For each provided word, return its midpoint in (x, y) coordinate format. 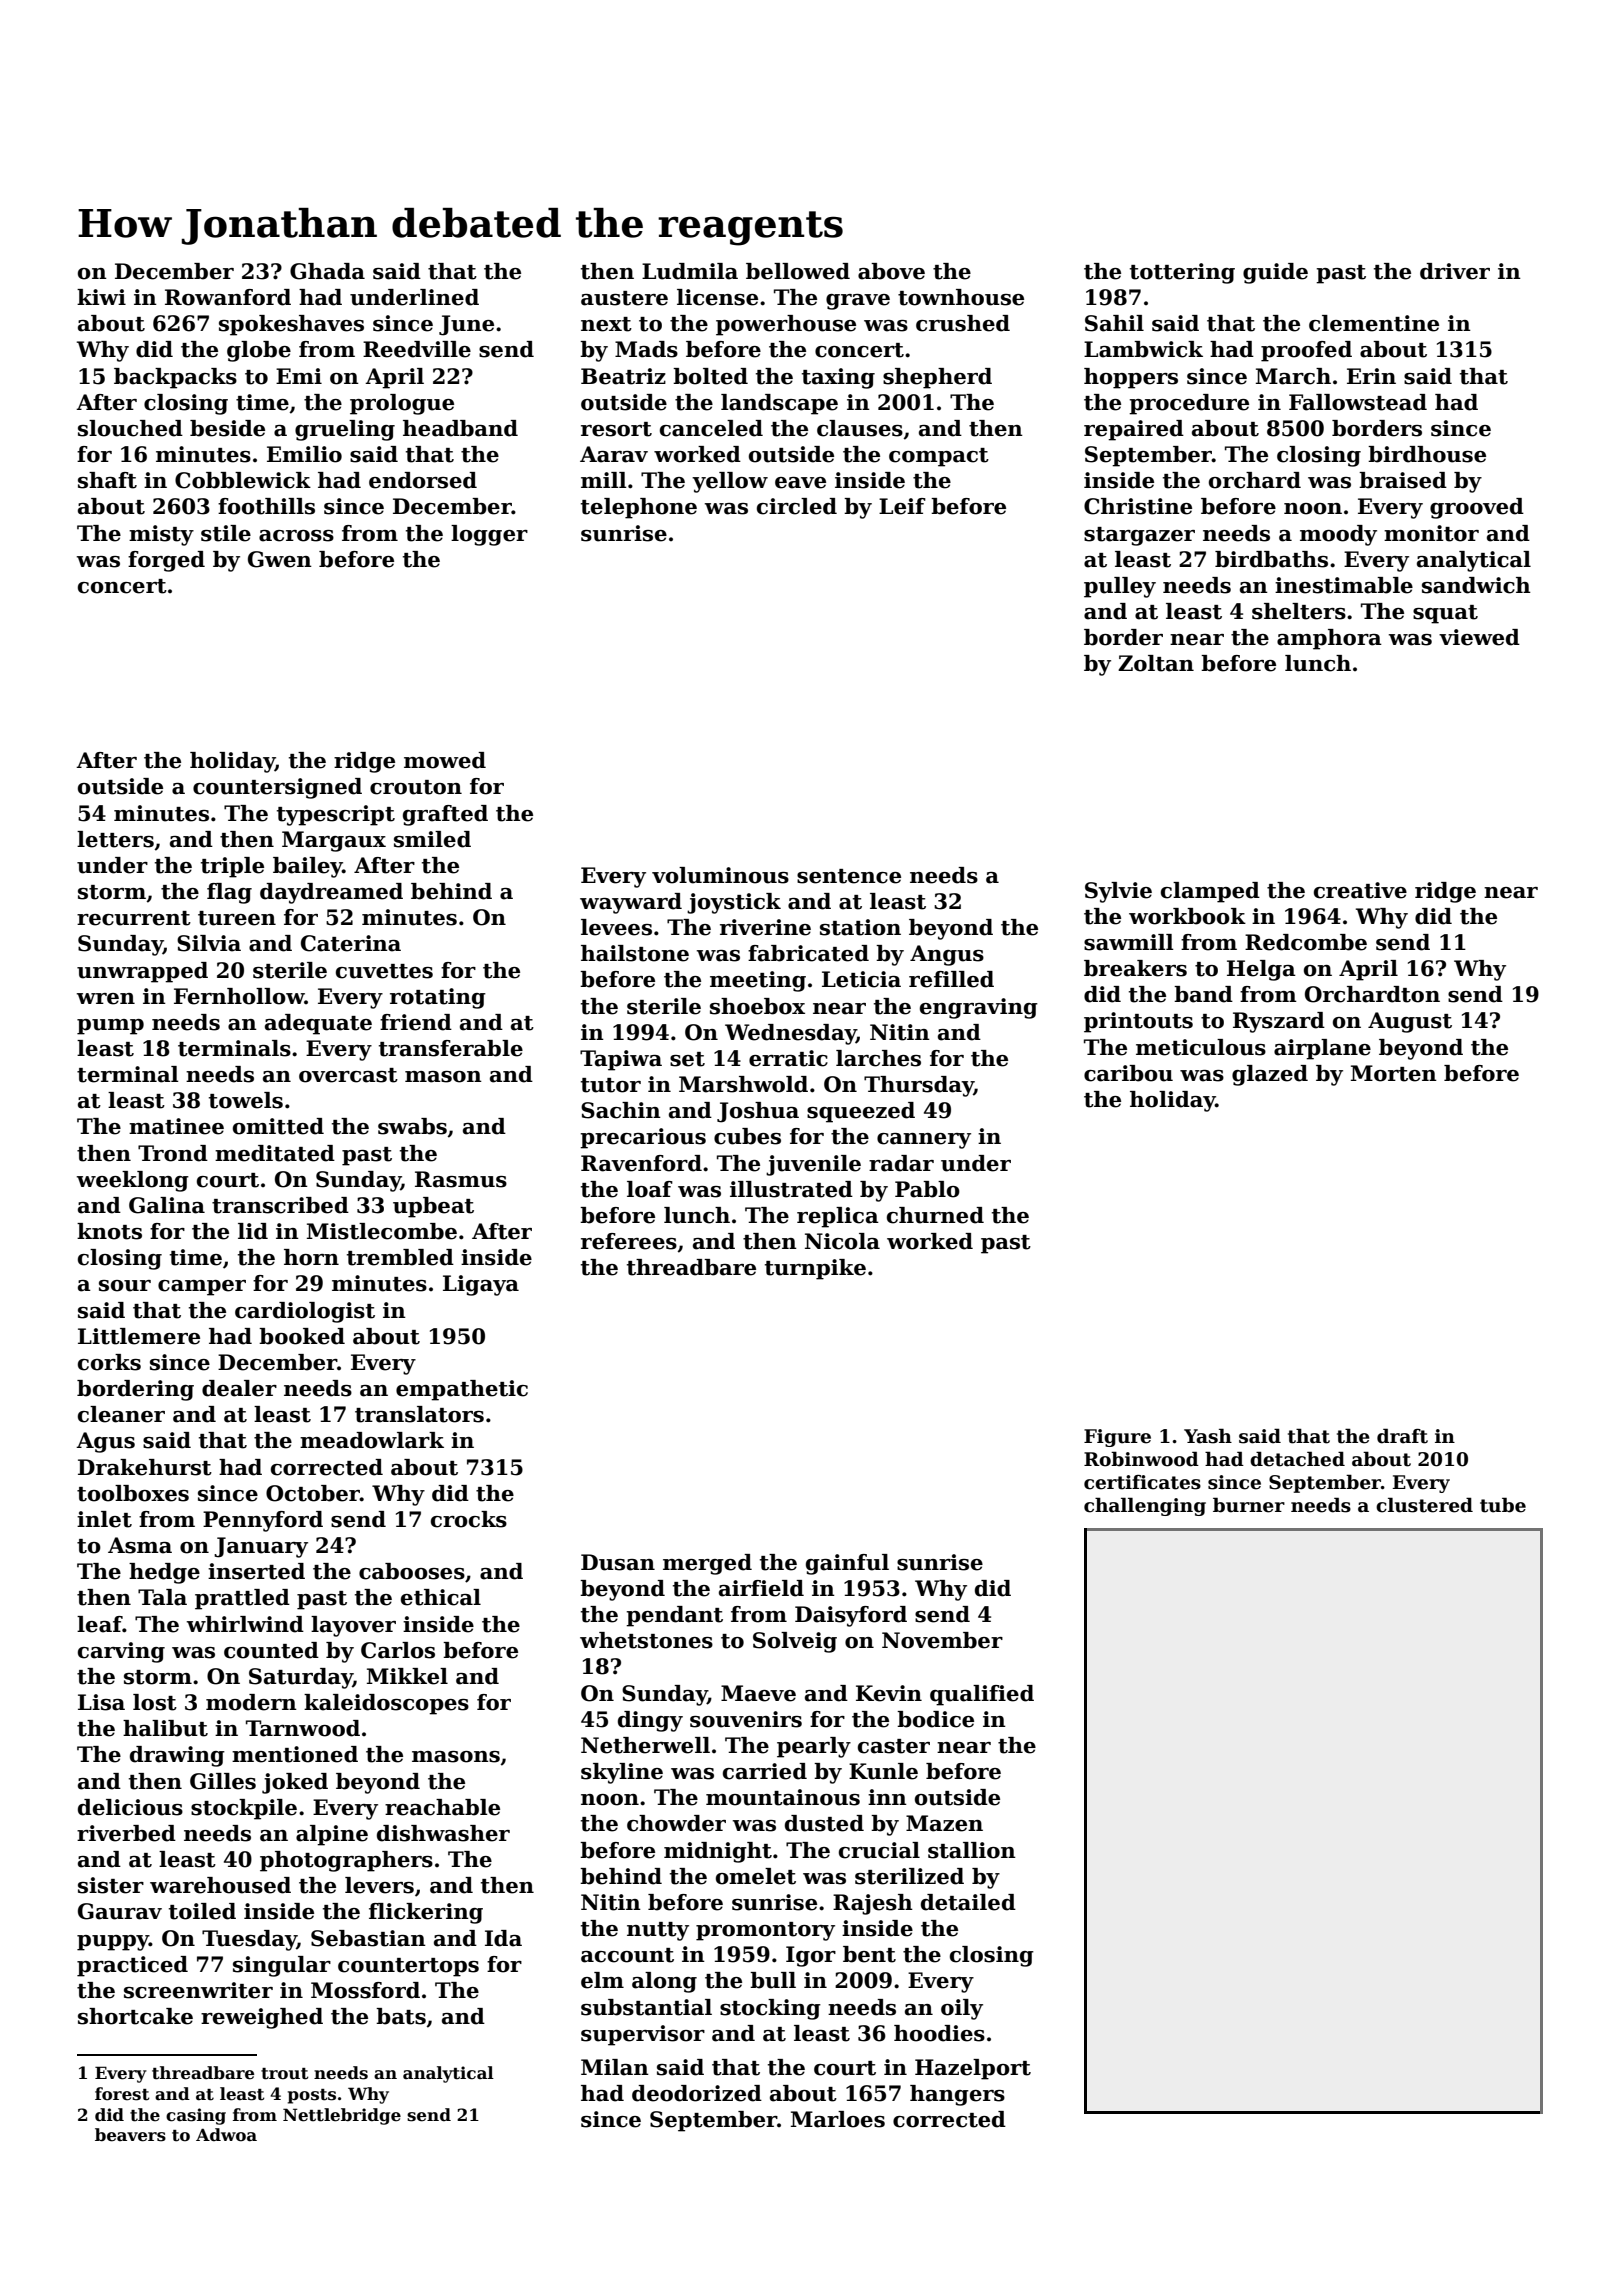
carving (121, 1652)
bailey (308, 867)
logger (489, 535)
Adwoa (226, 2135)
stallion (972, 1850)
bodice (935, 1719)
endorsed (423, 480)
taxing (838, 378)
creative (1360, 890)
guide (1275, 273)
